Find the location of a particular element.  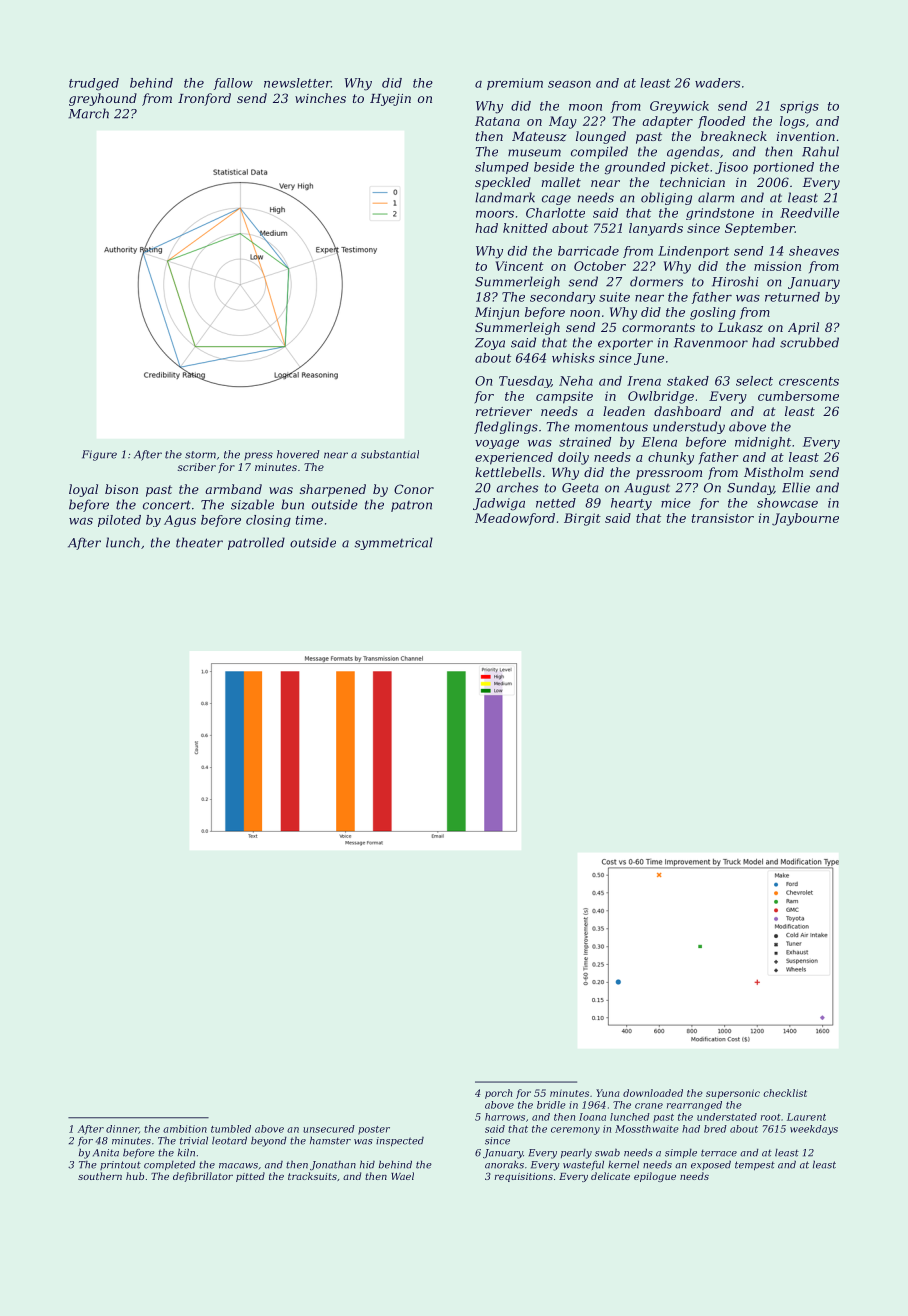

ambition is located at coordinates (185, 1129).
